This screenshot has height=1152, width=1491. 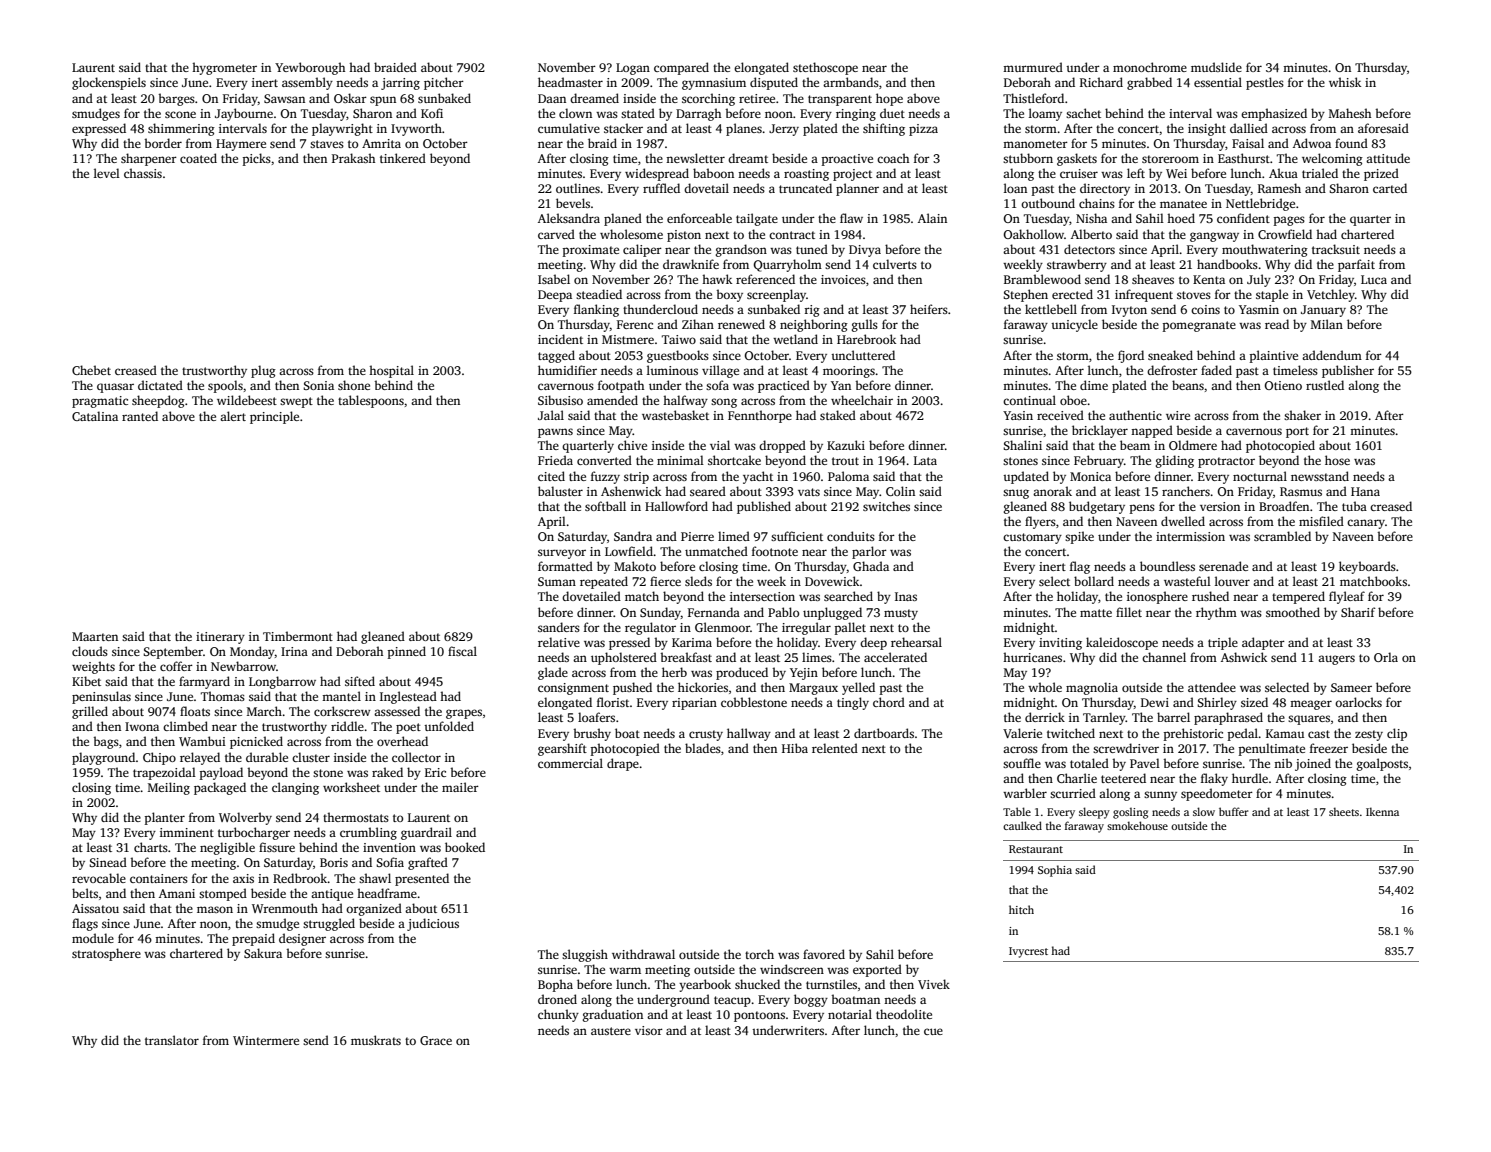 I want to click on hygrometer, so click(x=224, y=68).
